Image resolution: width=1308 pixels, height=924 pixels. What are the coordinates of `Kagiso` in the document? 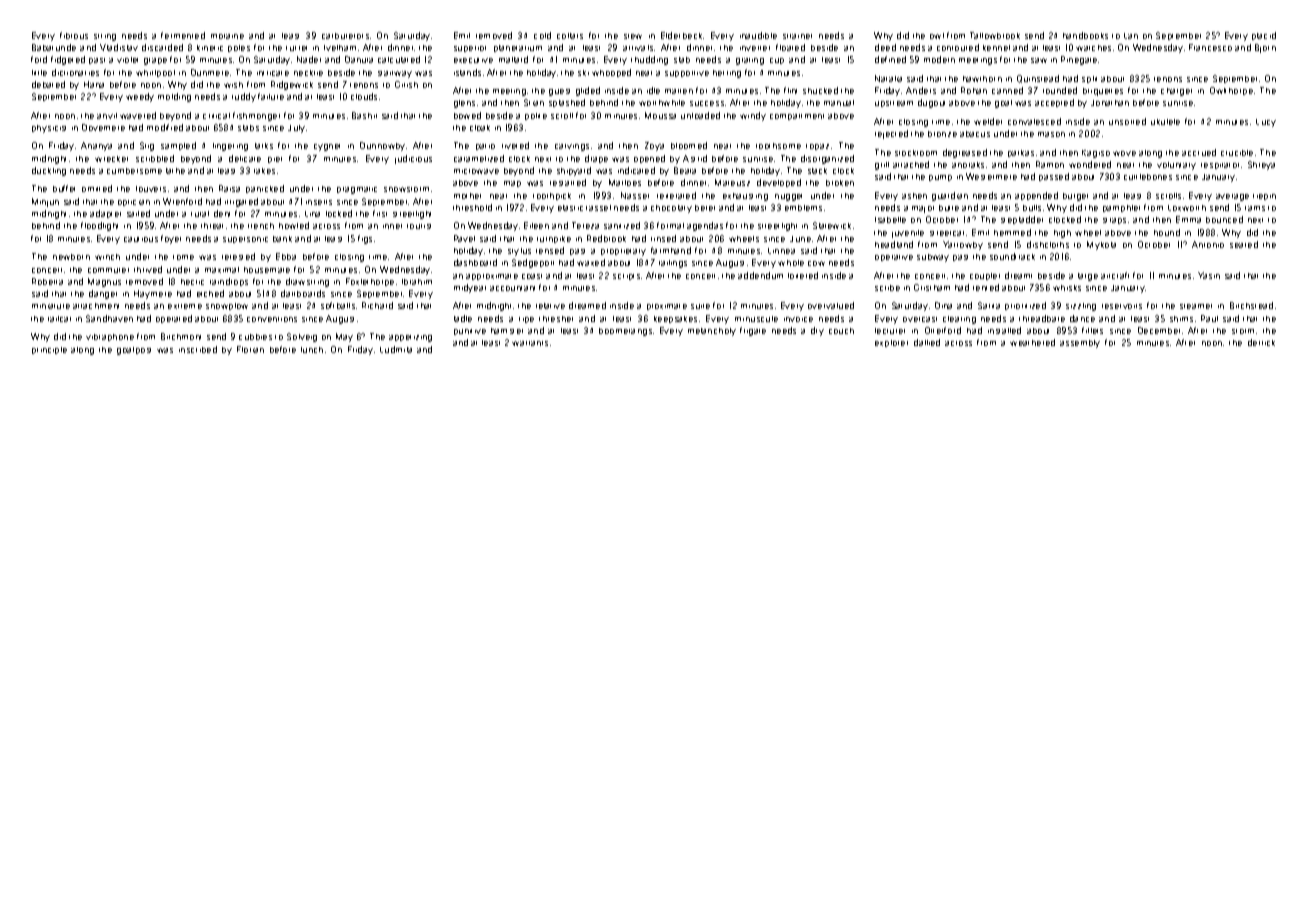 It's located at (1096, 154).
